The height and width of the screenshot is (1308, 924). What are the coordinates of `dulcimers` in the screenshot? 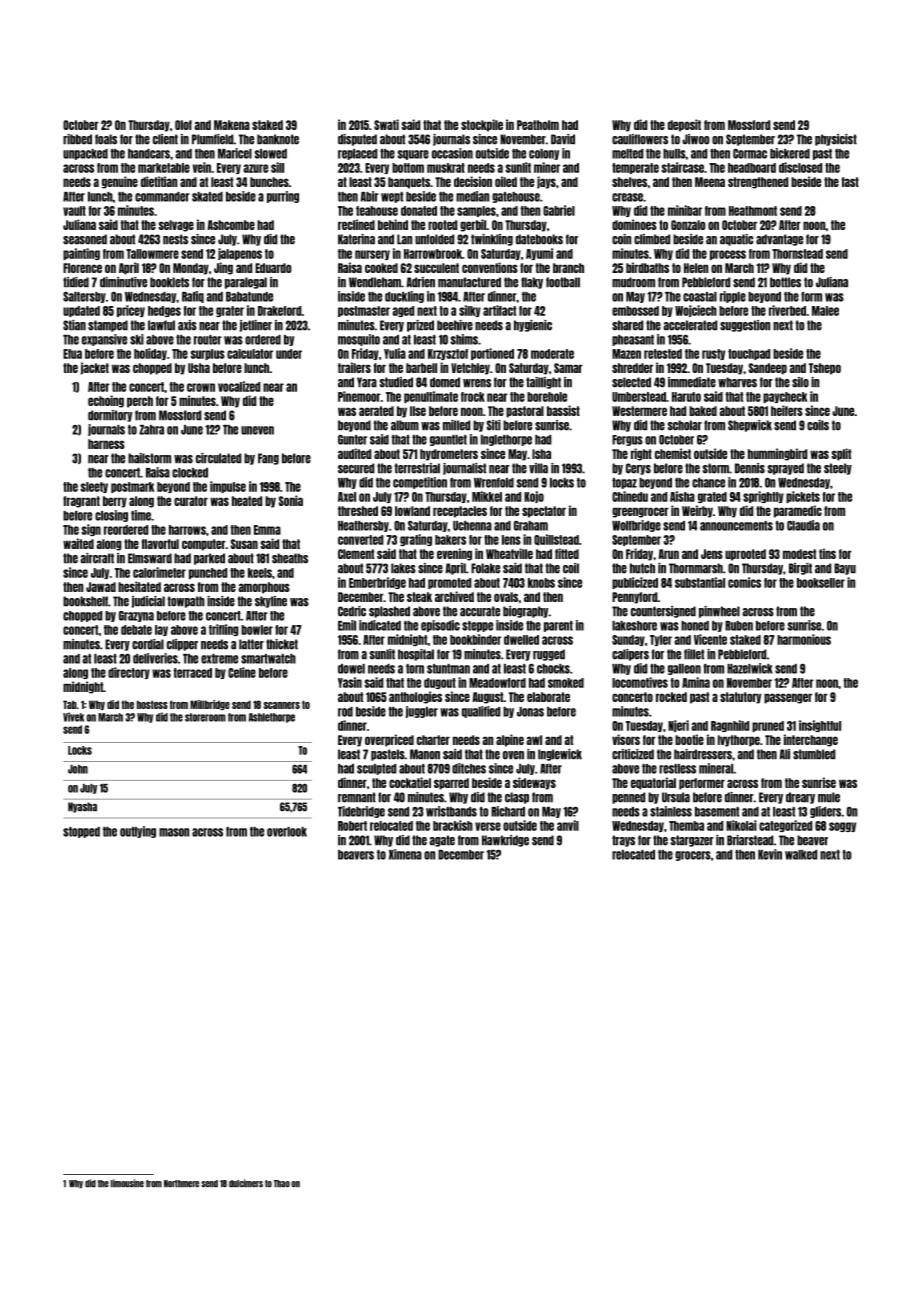 It's located at (246, 1183).
